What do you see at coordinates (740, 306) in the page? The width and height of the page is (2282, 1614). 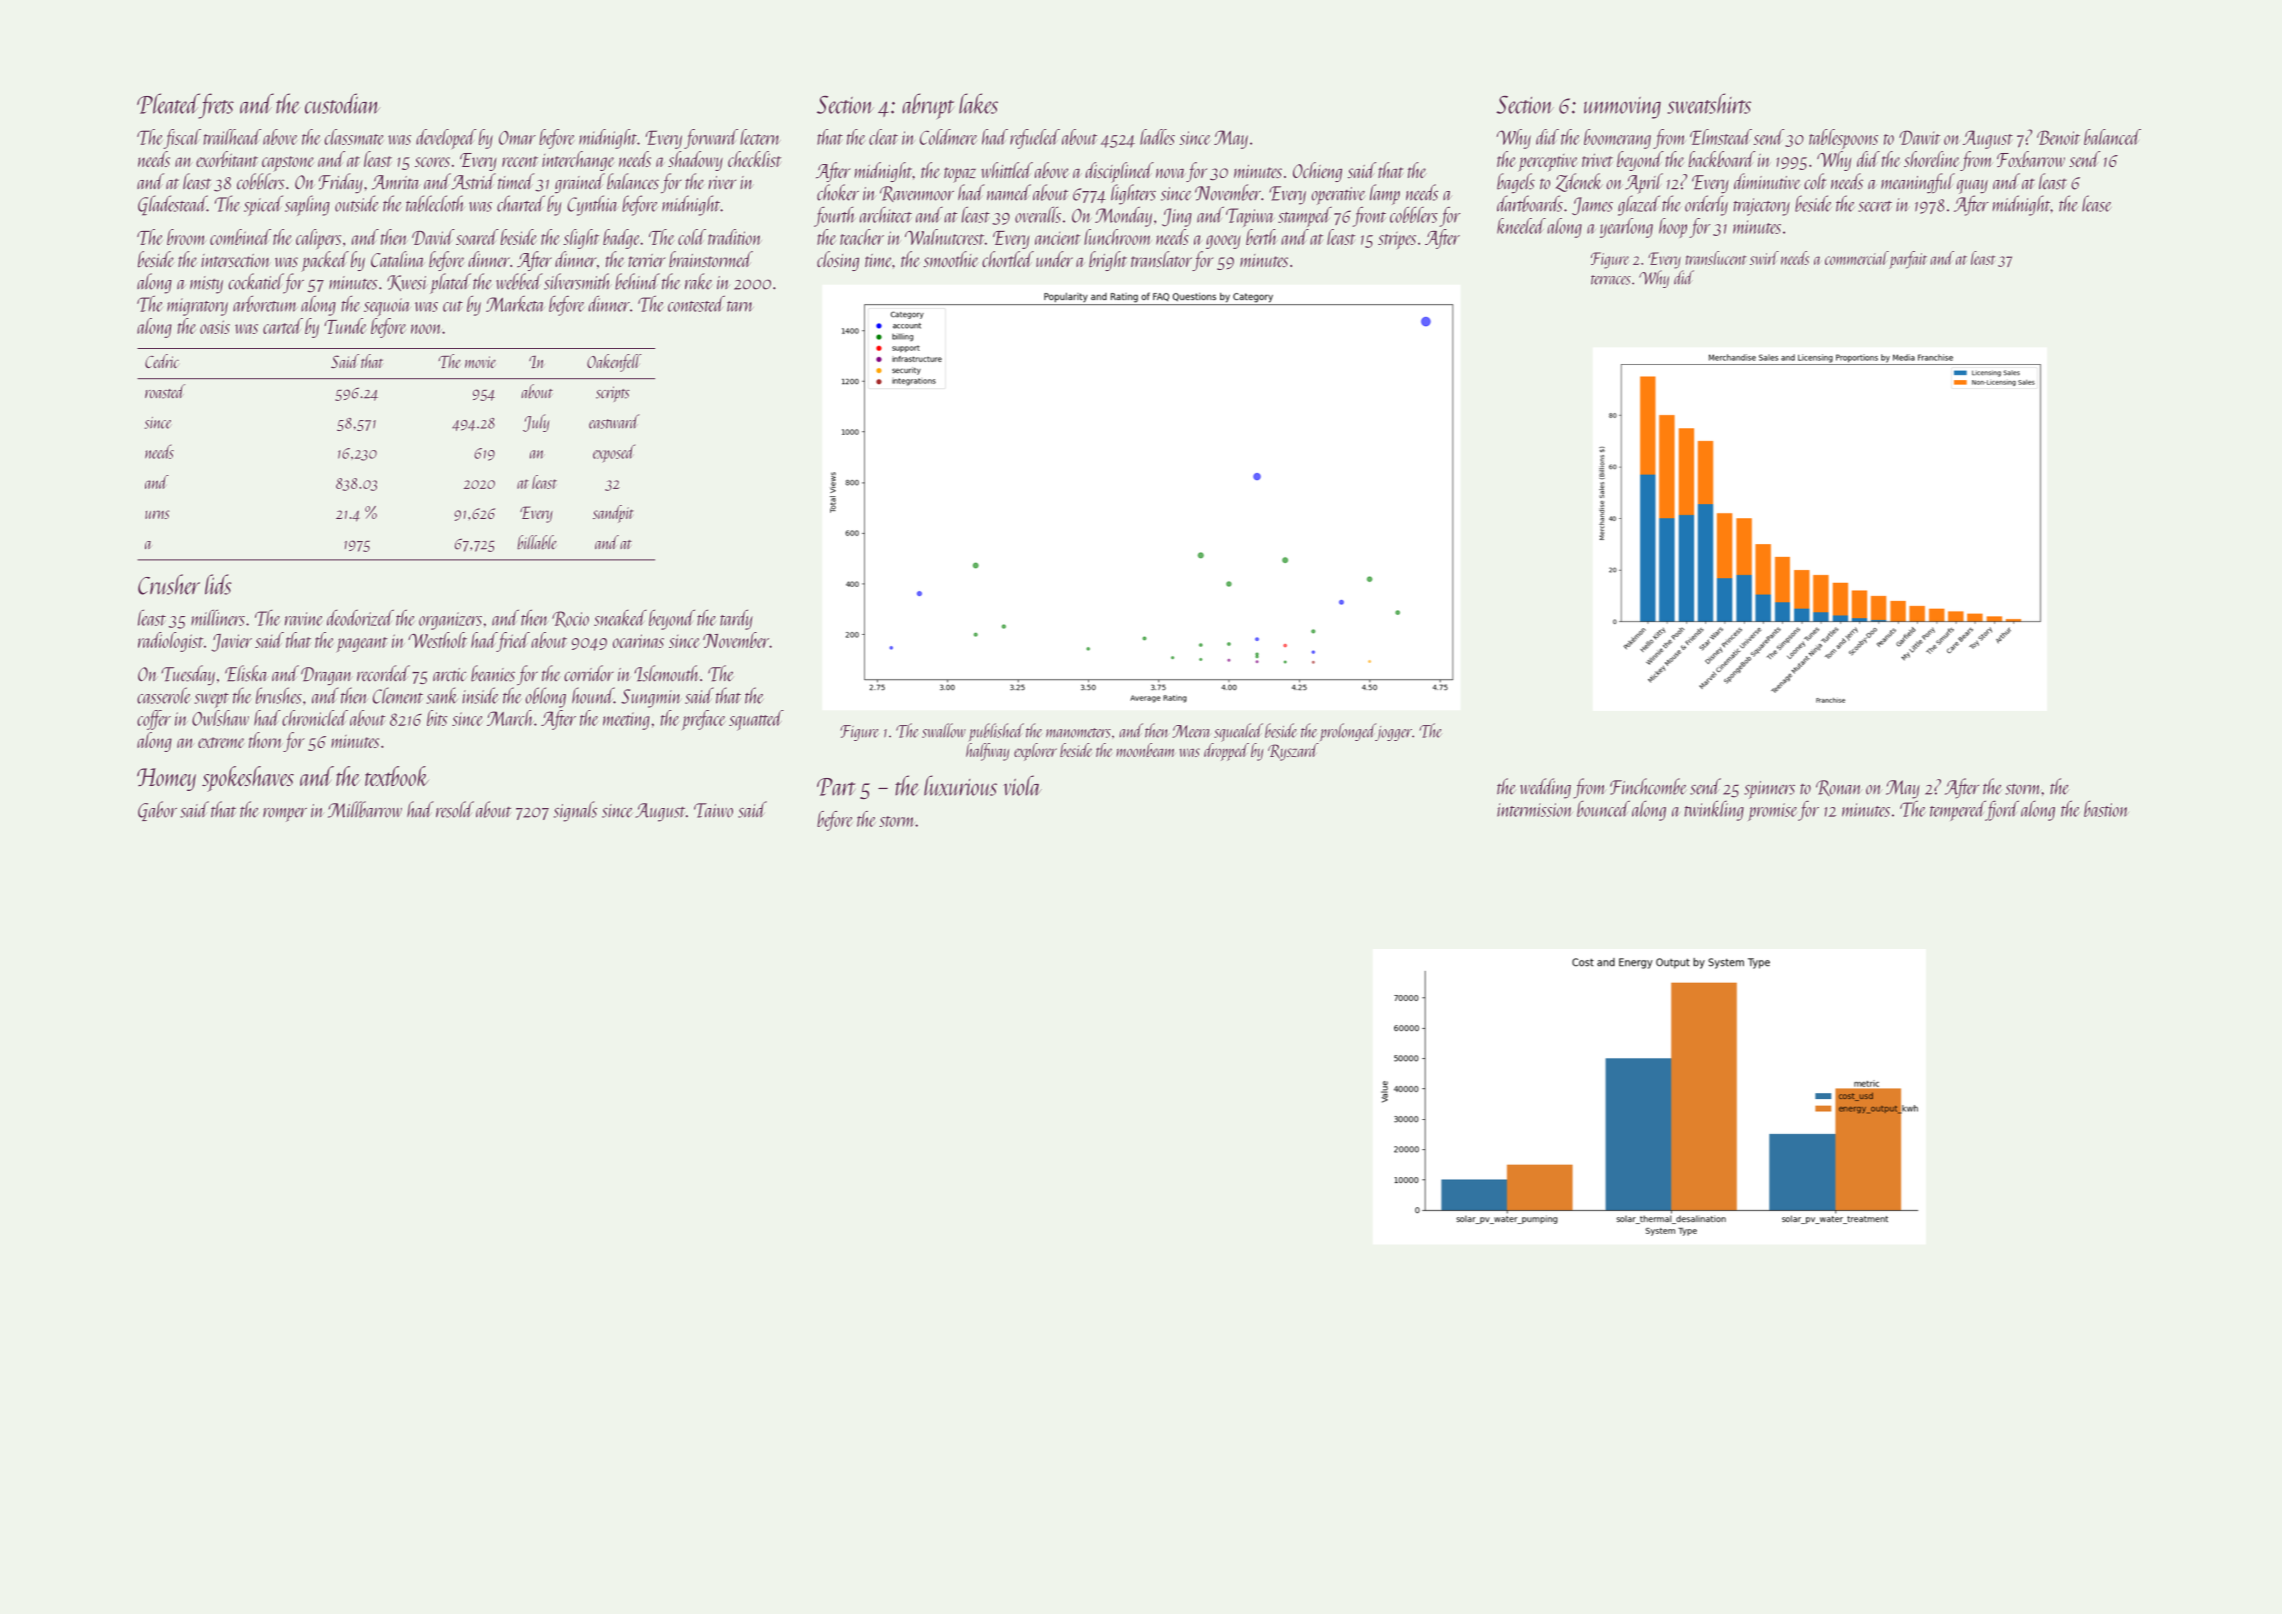 I see `tarn` at bounding box center [740, 306].
